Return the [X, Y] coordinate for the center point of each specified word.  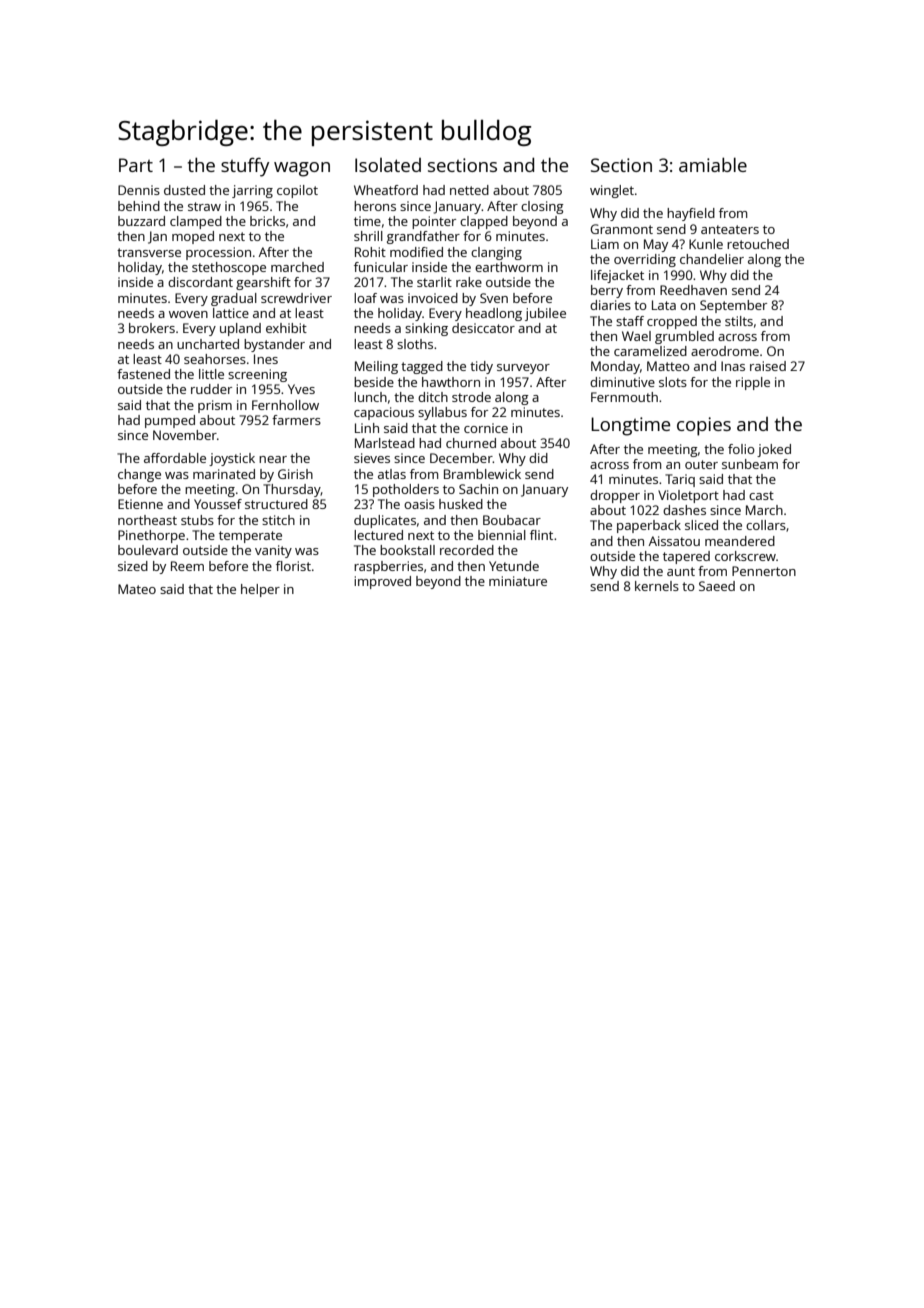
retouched [758, 244]
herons [375, 206]
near [273, 459]
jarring [252, 191]
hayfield [691, 214]
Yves [301, 389]
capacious [384, 413]
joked [774, 450]
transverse [149, 252]
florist [293, 566]
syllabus [442, 413]
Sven [494, 298]
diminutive [622, 382]
